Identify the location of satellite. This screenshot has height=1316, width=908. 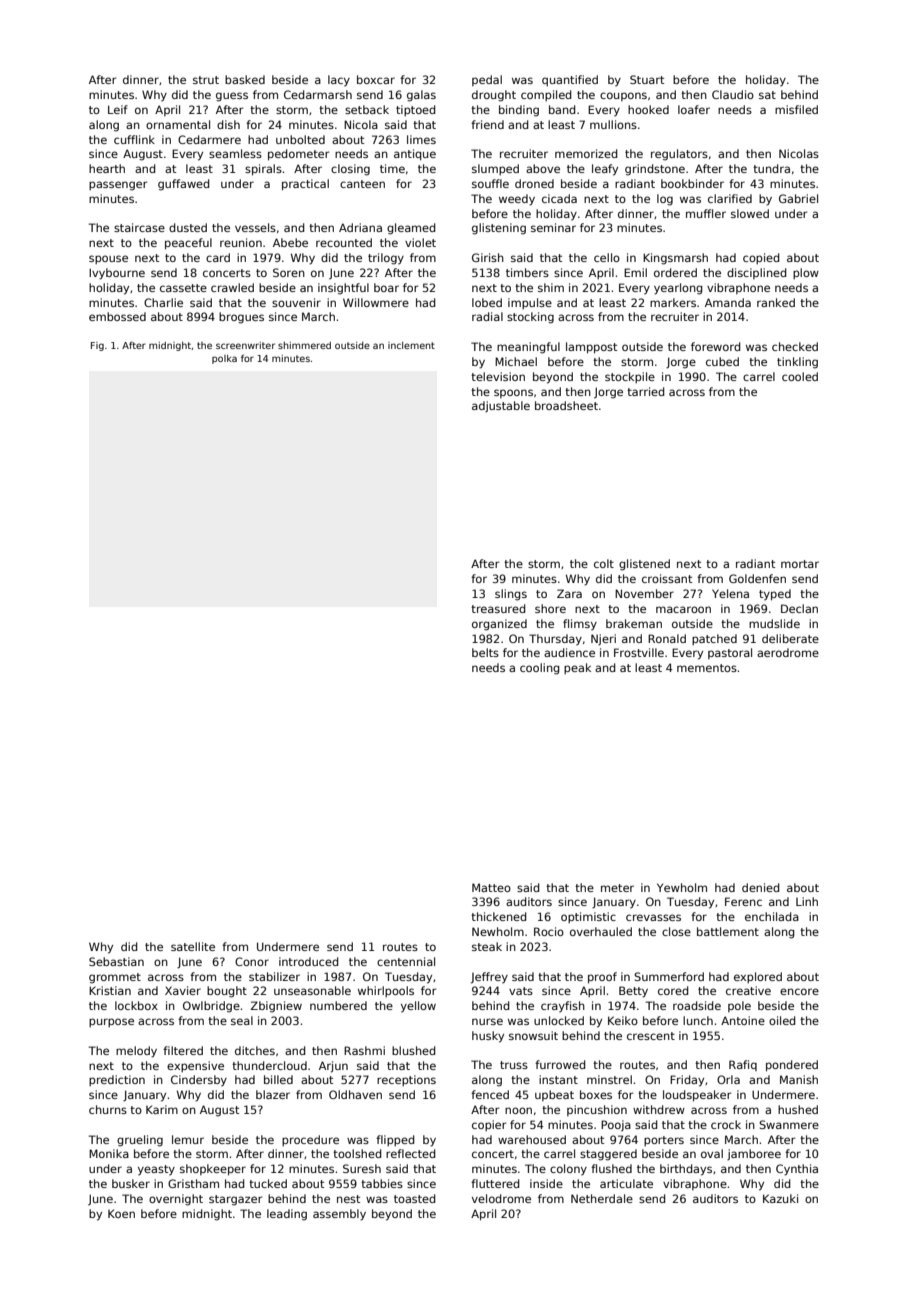
(193, 946).
